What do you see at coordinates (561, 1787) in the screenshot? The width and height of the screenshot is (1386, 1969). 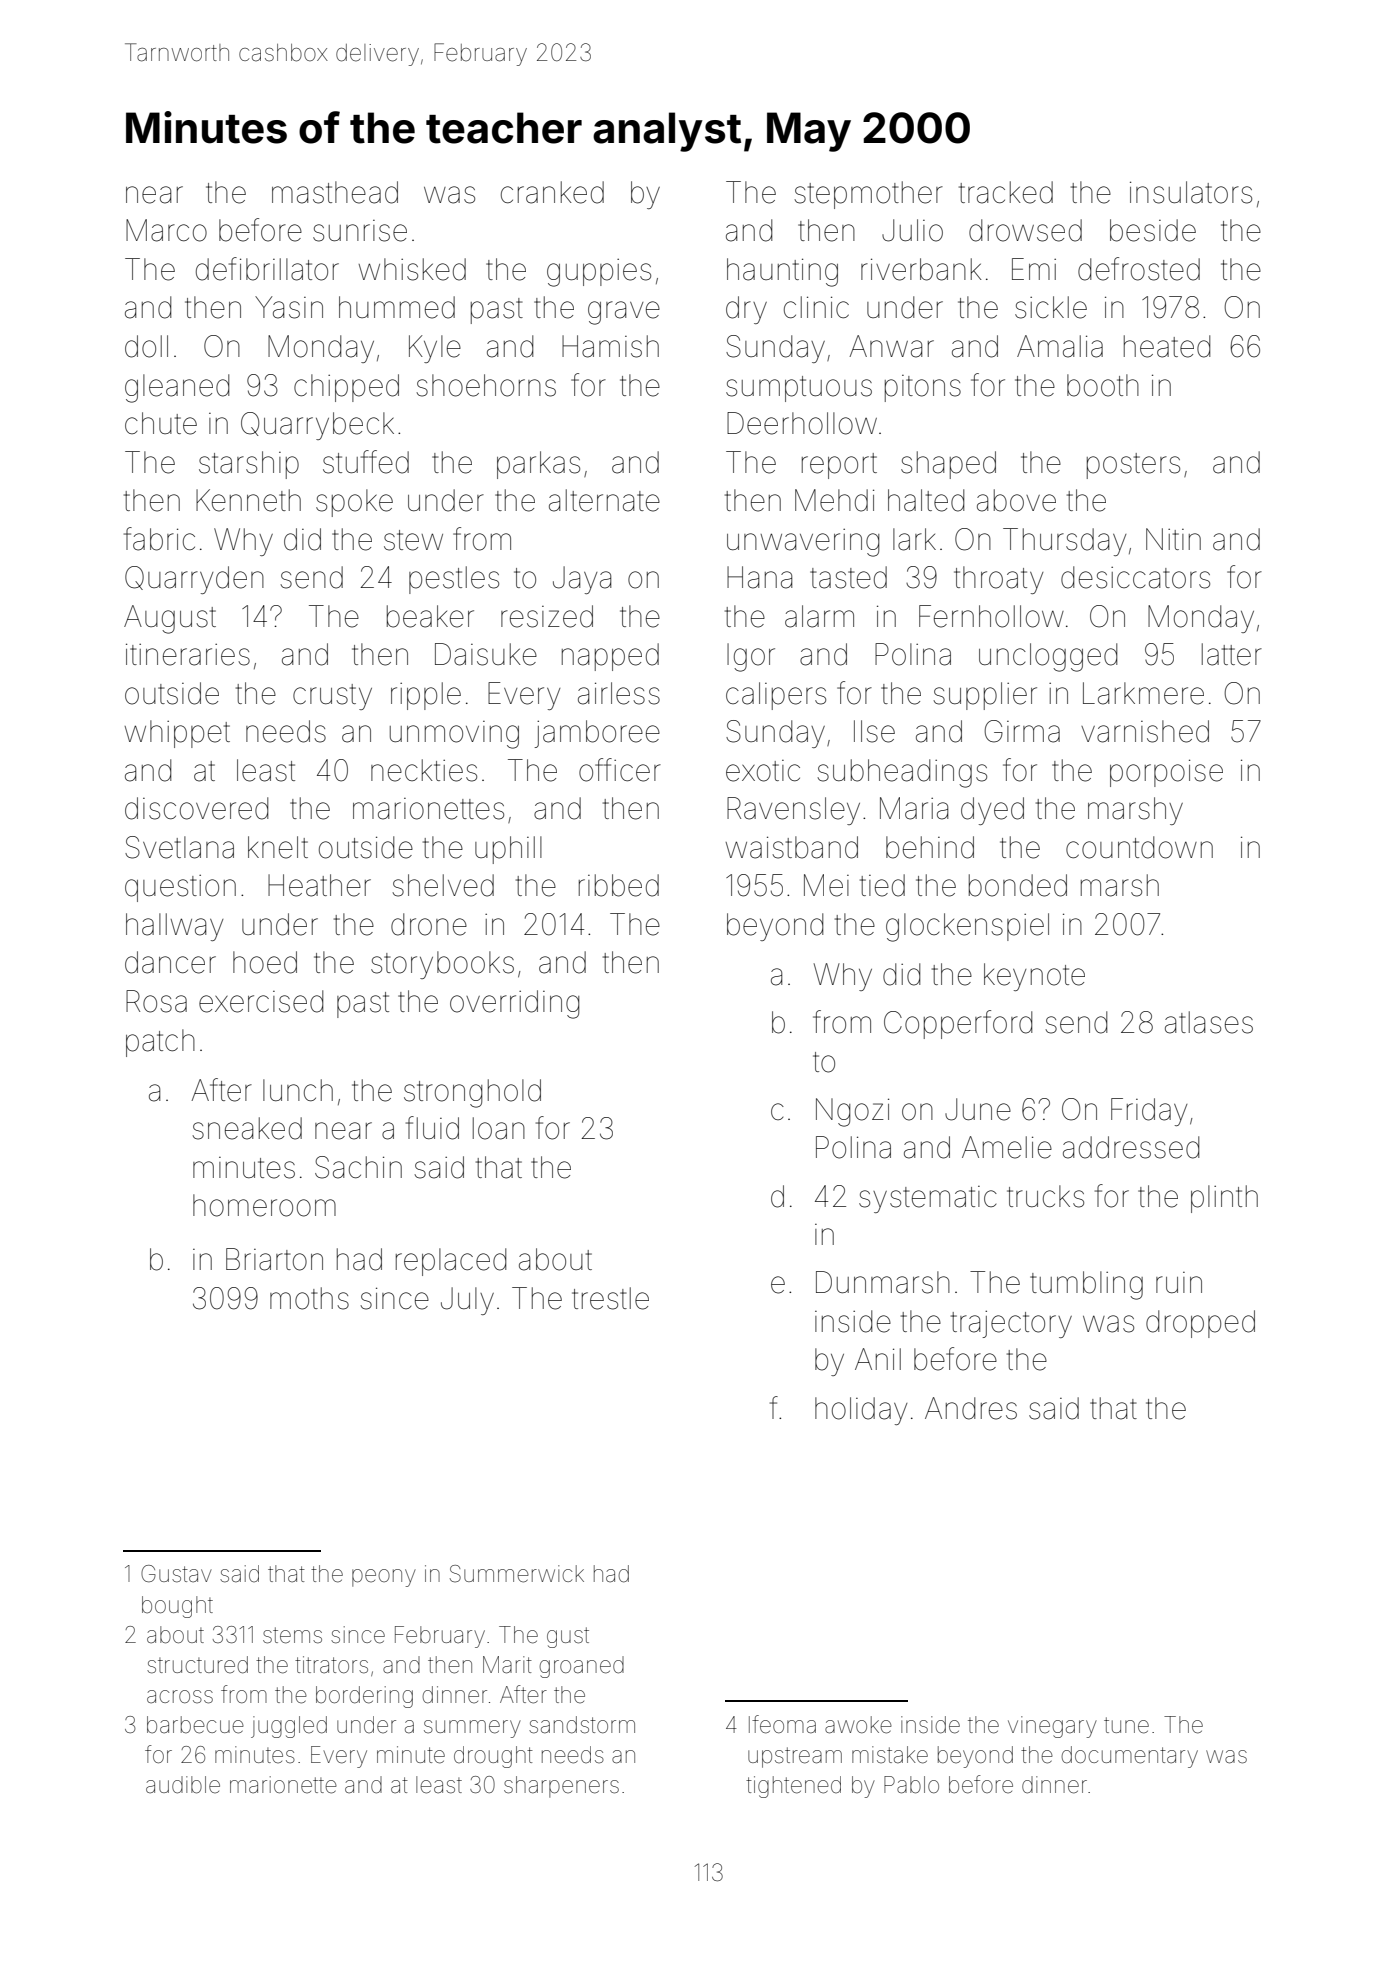 I see `sharpeners` at bounding box center [561, 1787].
